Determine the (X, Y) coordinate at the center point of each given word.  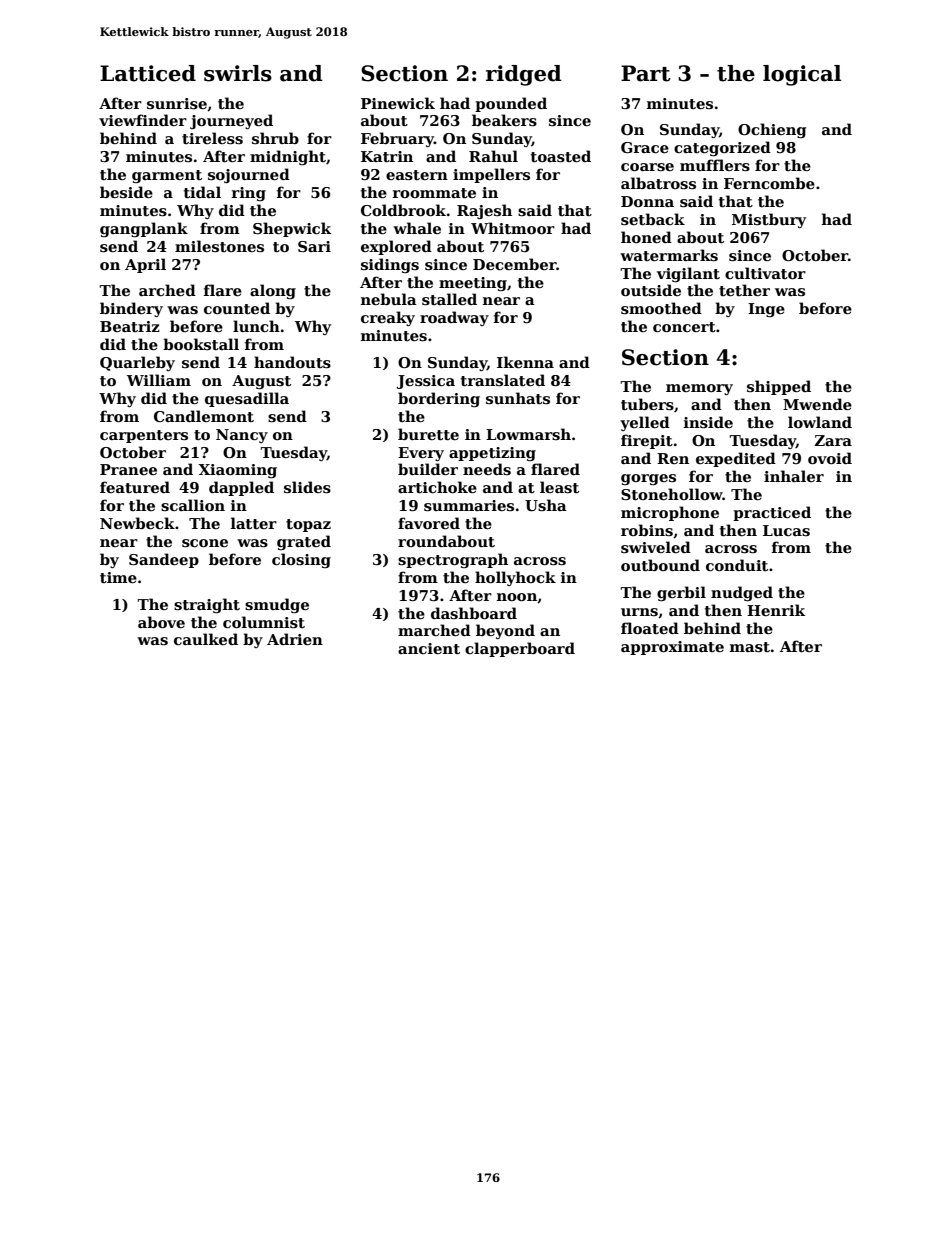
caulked (206, 639)
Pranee (128, 469)
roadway (454, 318)
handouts (292, 362)
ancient (429, 648)
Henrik (776, 610)
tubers (647, 404)
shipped (779, 387)
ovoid (830, 458)
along (273, 291)
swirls (238, 73)
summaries (469, 505)
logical (802, 75)
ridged (524, 75)
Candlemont (204, 416)
